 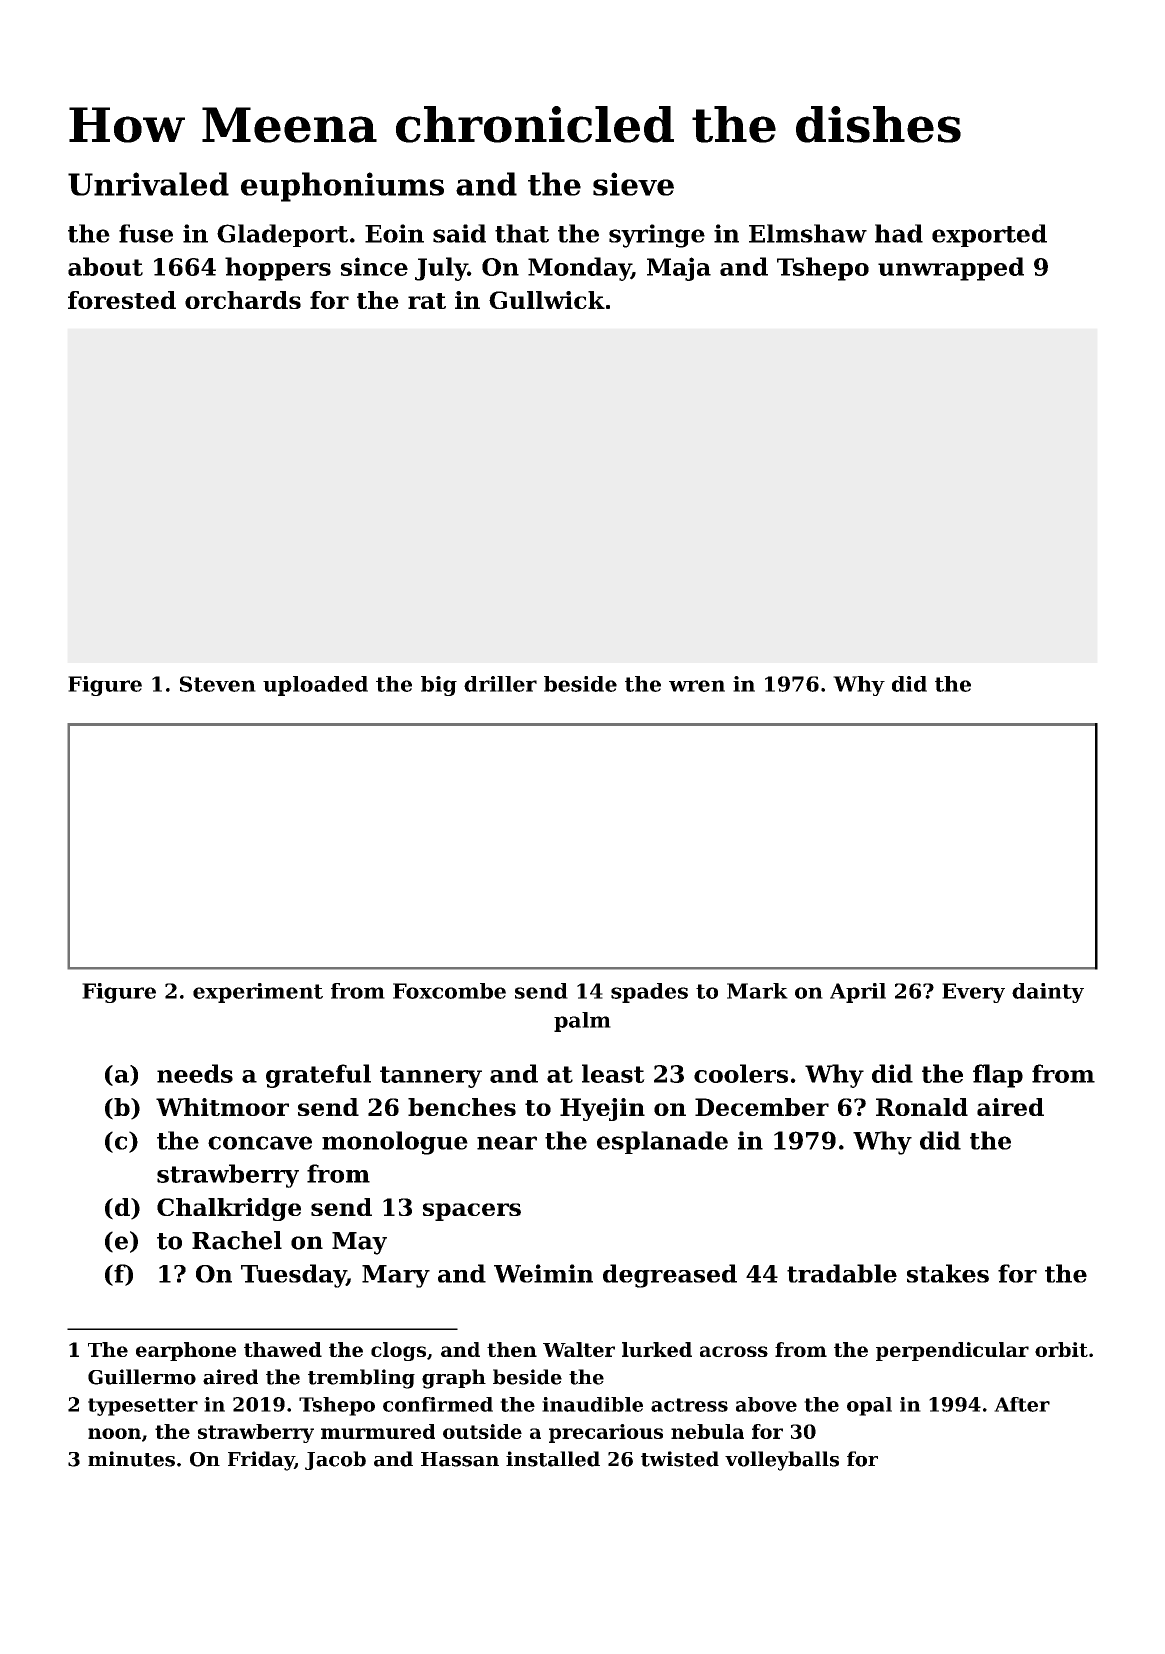 What do you see at coordinates (131, 1459) in the image?
I see `minutes` at bounding box center [131, 1459].
